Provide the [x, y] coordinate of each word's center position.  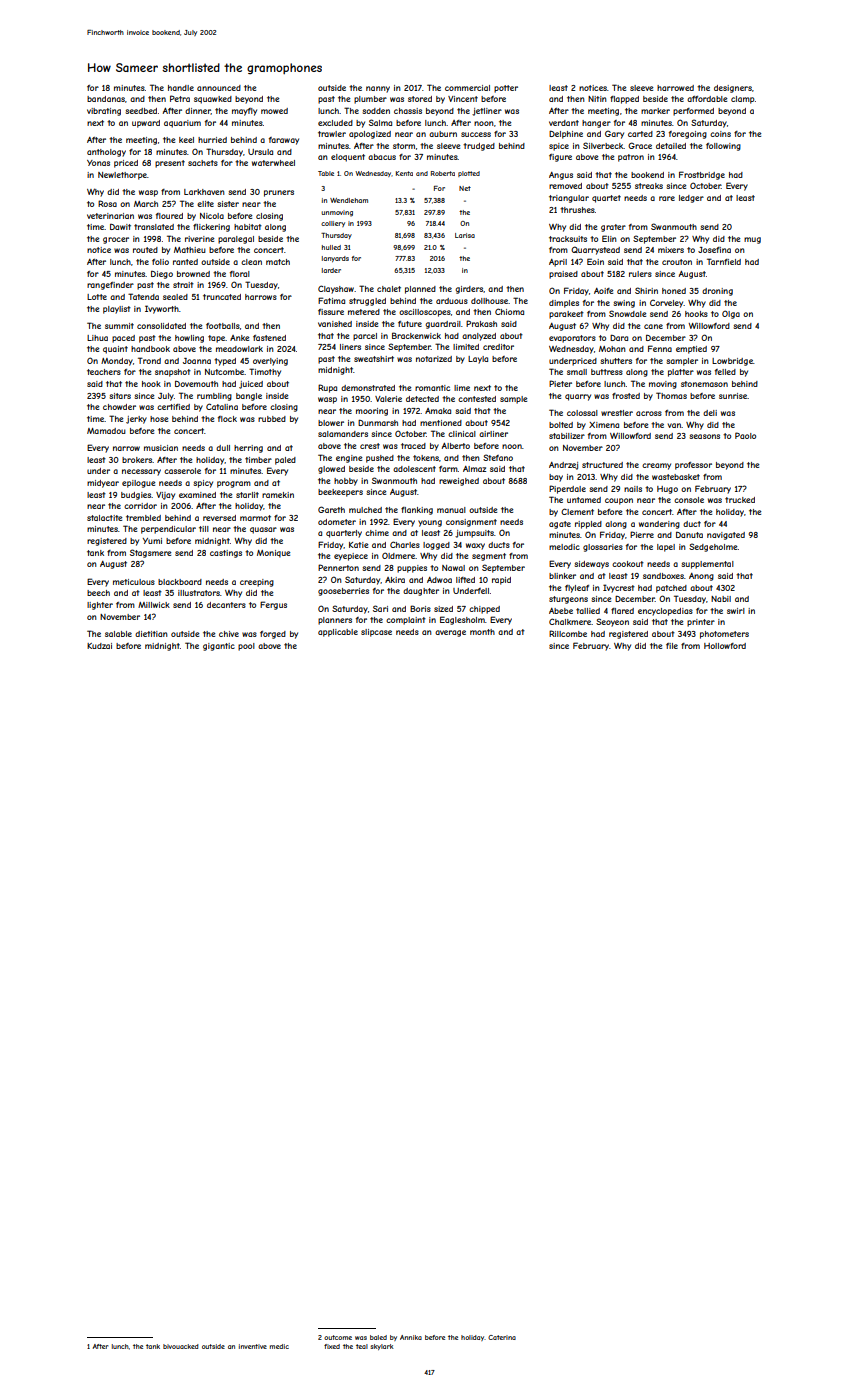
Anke [240, 338]
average [450, 633]
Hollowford [725, 646]
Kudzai [99, 646]
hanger [596, 124]
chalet [389, 289]
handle [181, 88]
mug [752, 240]
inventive [253, 1346]
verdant [564, 123]
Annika [411, 1337]
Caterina [502, 1337]
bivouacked [181, 1346]
